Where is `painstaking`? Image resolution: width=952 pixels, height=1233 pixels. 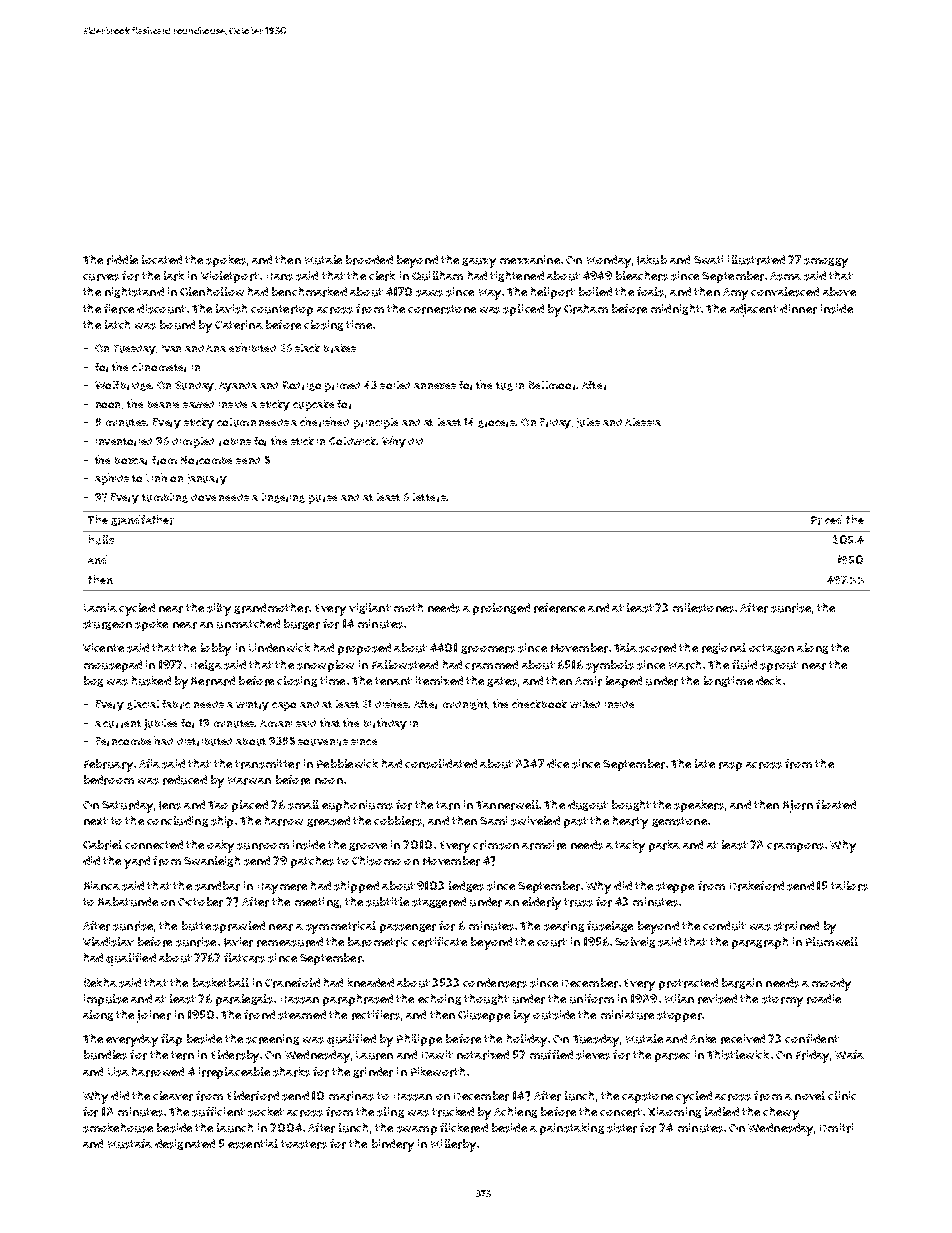 painstaking is located at coordinates (572, 1129).
